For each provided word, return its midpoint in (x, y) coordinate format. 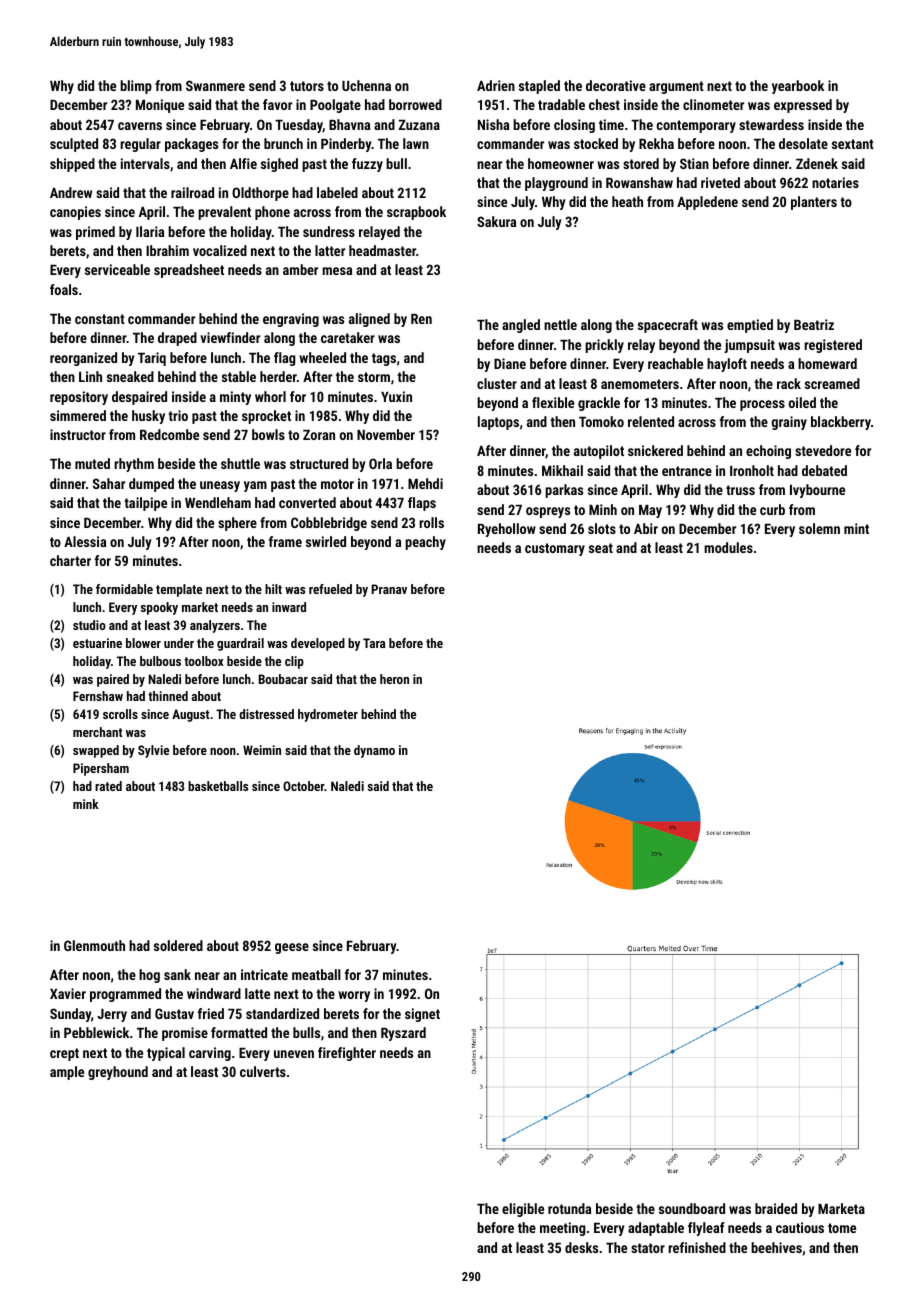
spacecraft (668, 326)
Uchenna (366, 85)
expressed (803, 106)
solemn (819, 528)
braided (776, 1208)
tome (842, 1228)
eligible (523, 1210)
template (179, 590)
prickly (604, 346)
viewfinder (230, 337)
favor (277, 104)
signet (422, 1015)
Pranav (389, 589)
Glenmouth (94, 945)
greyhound (118, 1073)
